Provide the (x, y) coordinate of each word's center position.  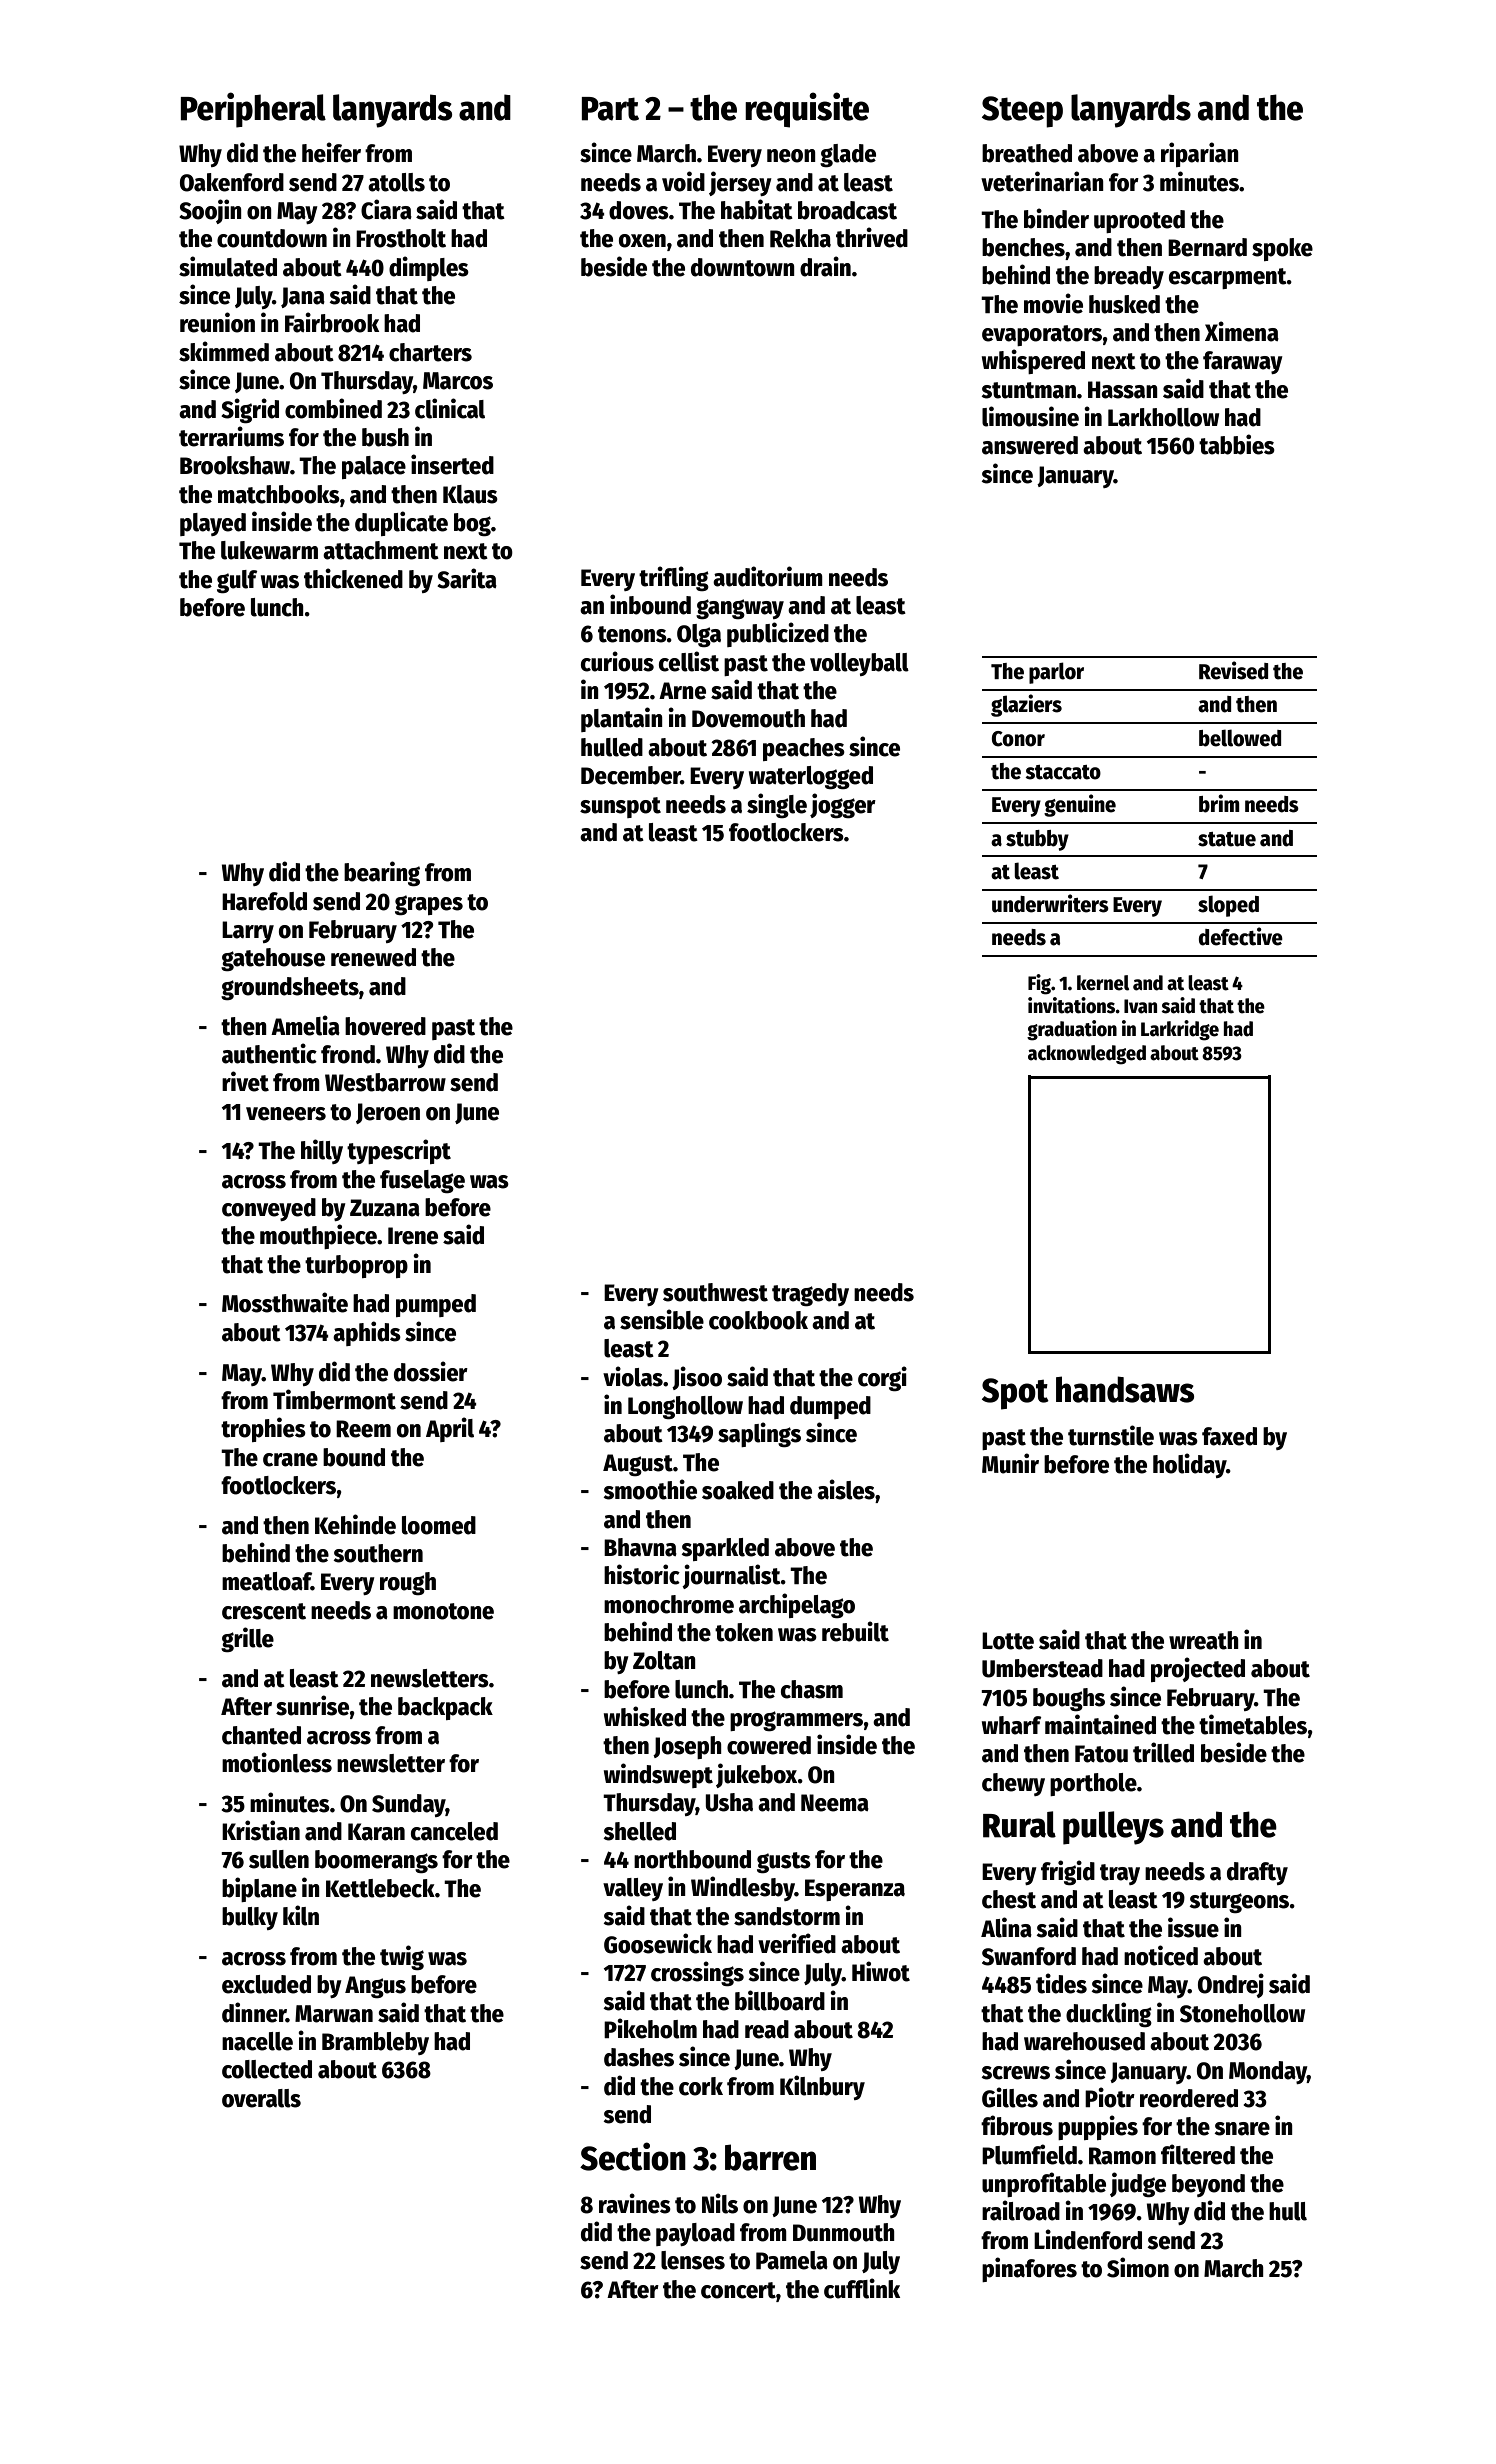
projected (1198, 1669)
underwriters (1050, 903)
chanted (261, 1735)
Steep (1022, 112)
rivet (245, 1081)
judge (1138, 2184)
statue (1227, 839)
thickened (353, 578)
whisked (645, 1716)
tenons (632, 634)
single (777, 805)
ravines (635, 2203)
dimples (429, 268)
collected (267, 2069)
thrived (872, 237)
